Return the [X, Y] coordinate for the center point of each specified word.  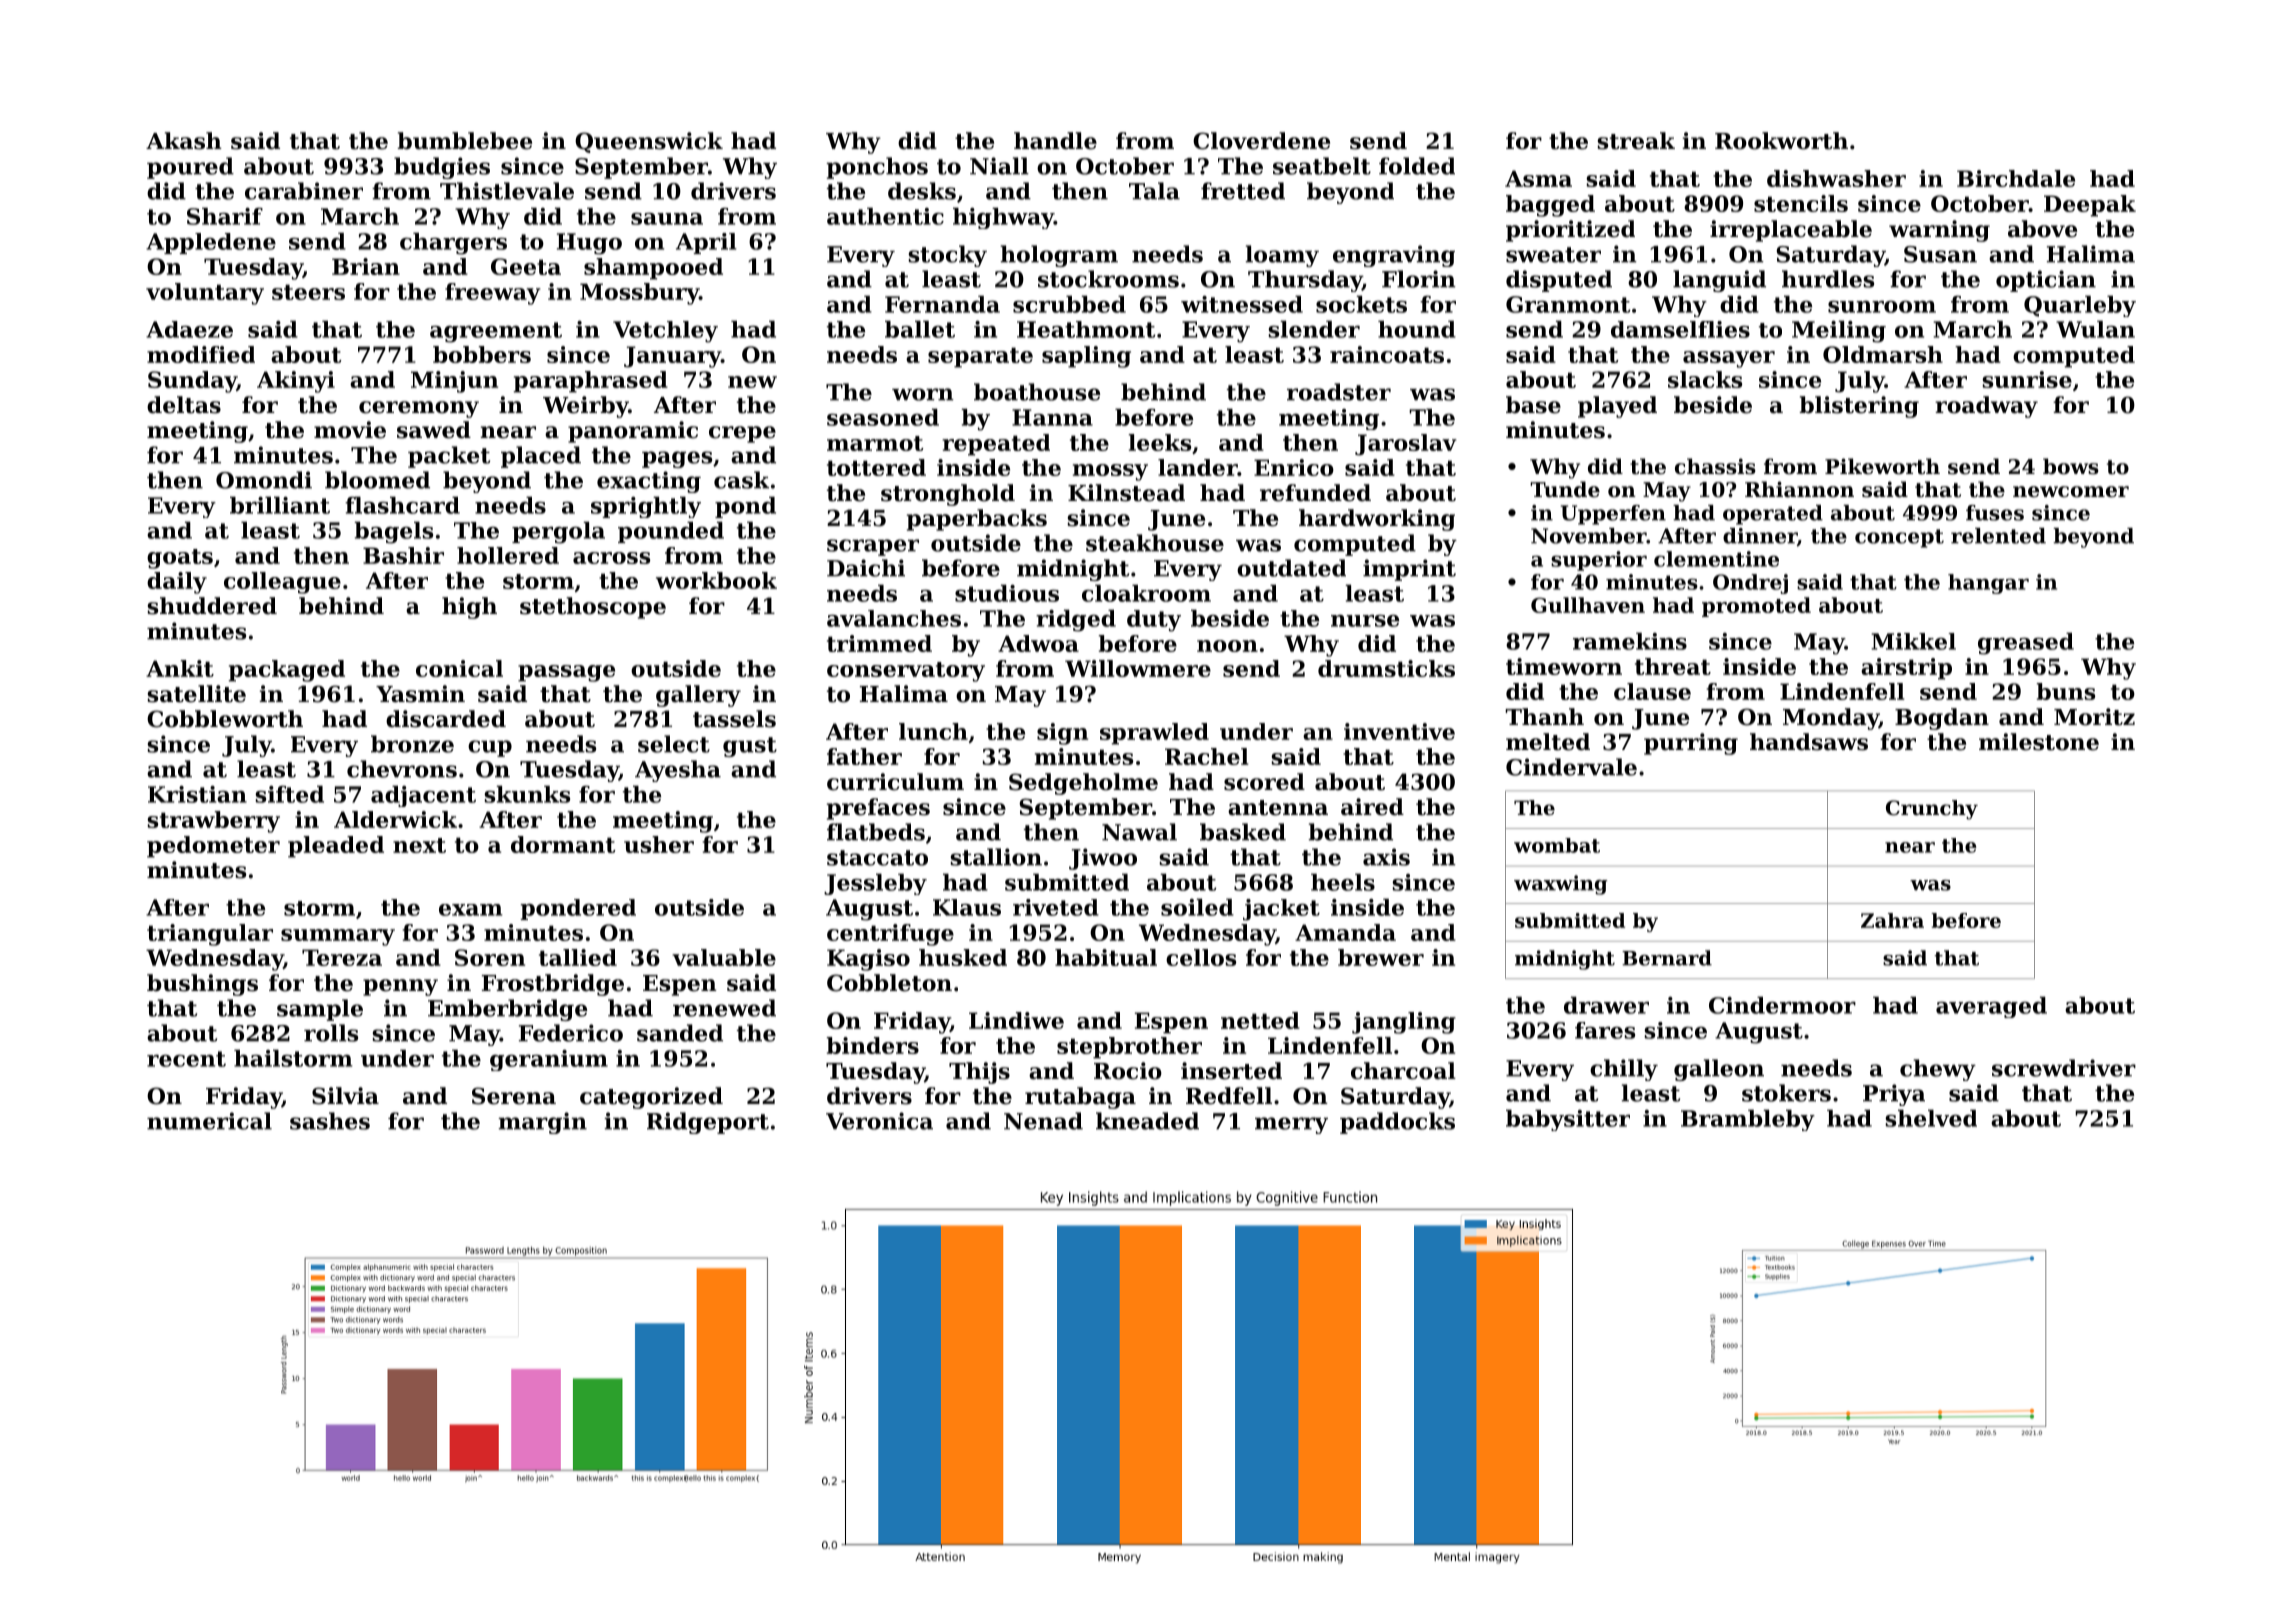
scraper [873, 547]
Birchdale [2016, 178]
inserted [1231, 1071]
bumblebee [464, 141]
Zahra [1892, 920]
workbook [716, 580]
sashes [330, 1121]
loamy [1282, 256]
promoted [1756, 607]
